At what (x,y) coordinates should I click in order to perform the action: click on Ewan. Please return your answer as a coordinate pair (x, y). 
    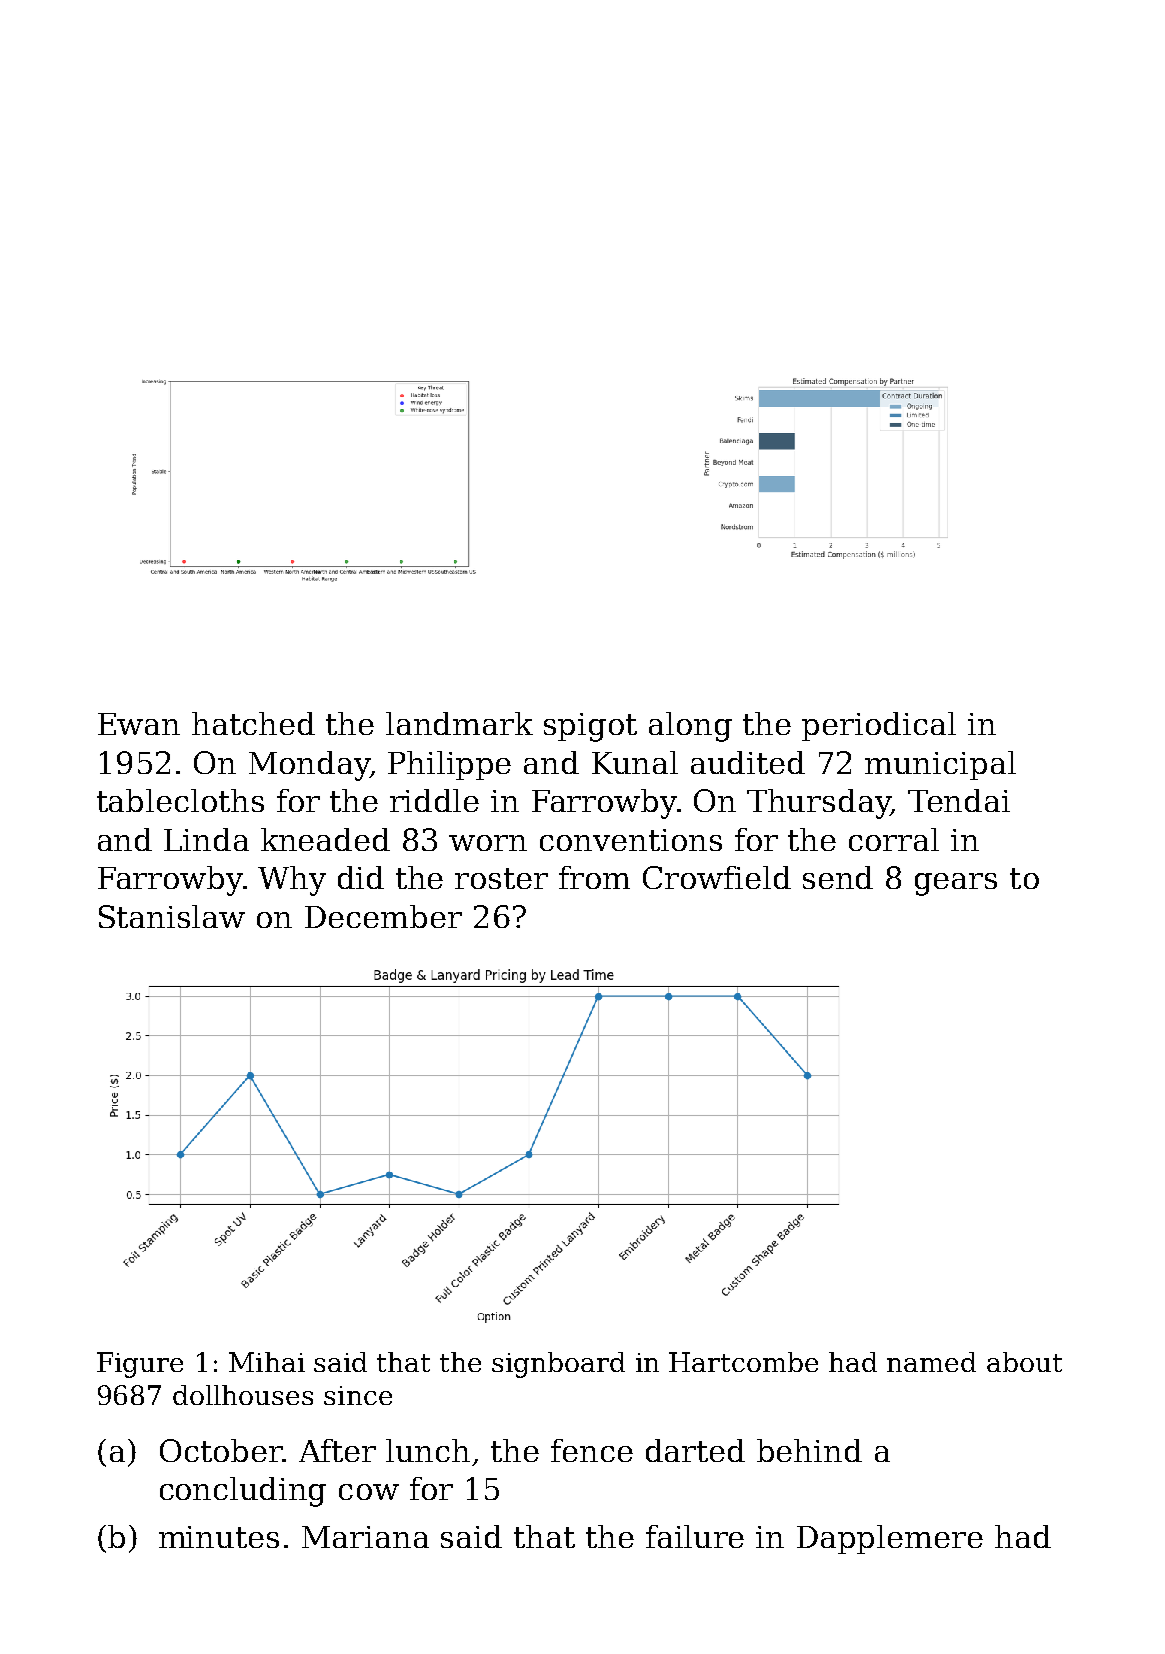
    Looking at the image, I should click on (139, 724).
